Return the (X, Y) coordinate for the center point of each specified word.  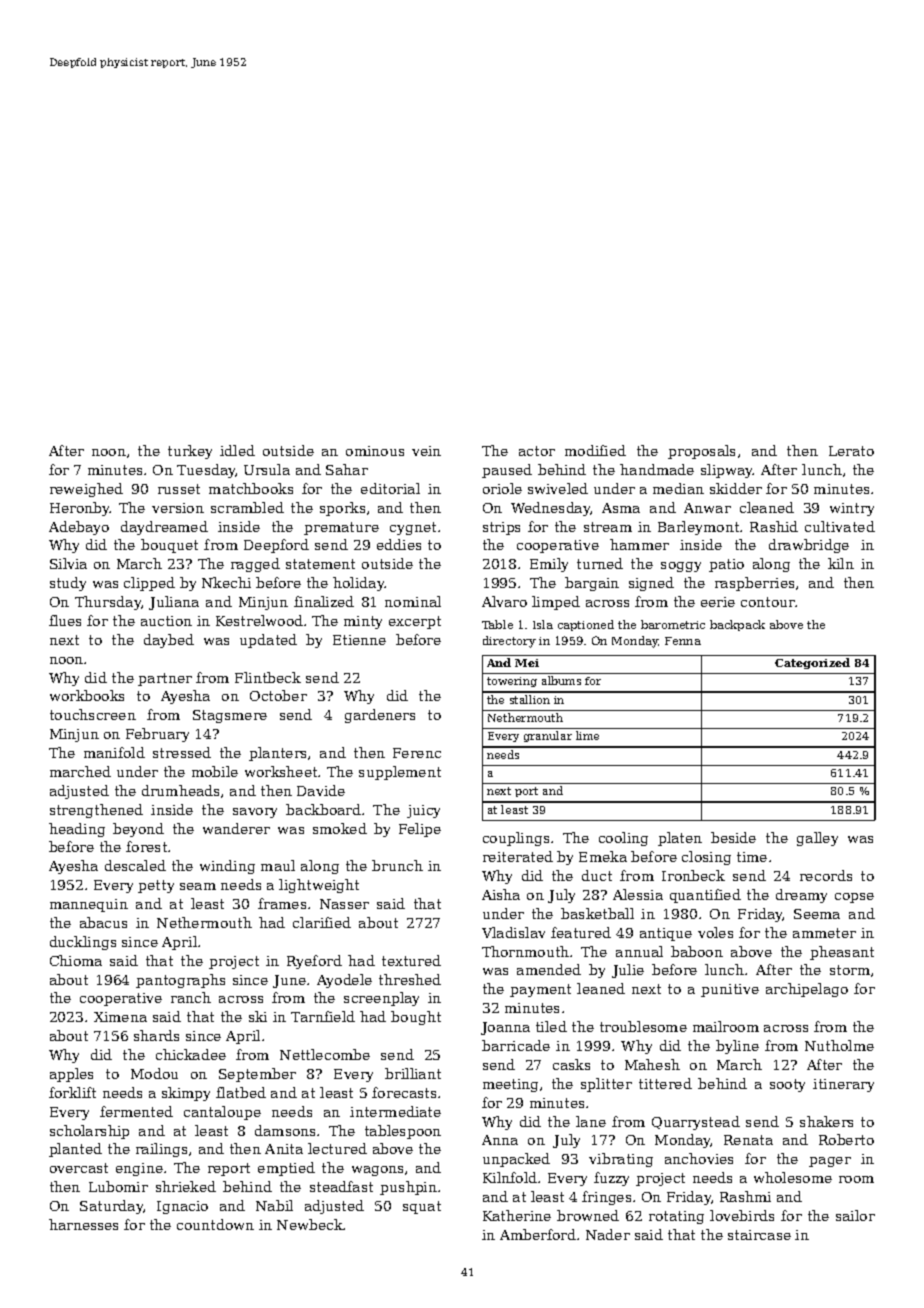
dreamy (801, 896)
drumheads (180, 790)
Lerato (851, 451)
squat (422, 1207)
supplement (400, 773)
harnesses (83, 1224)
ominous (375, 451)
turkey (190, 452)
